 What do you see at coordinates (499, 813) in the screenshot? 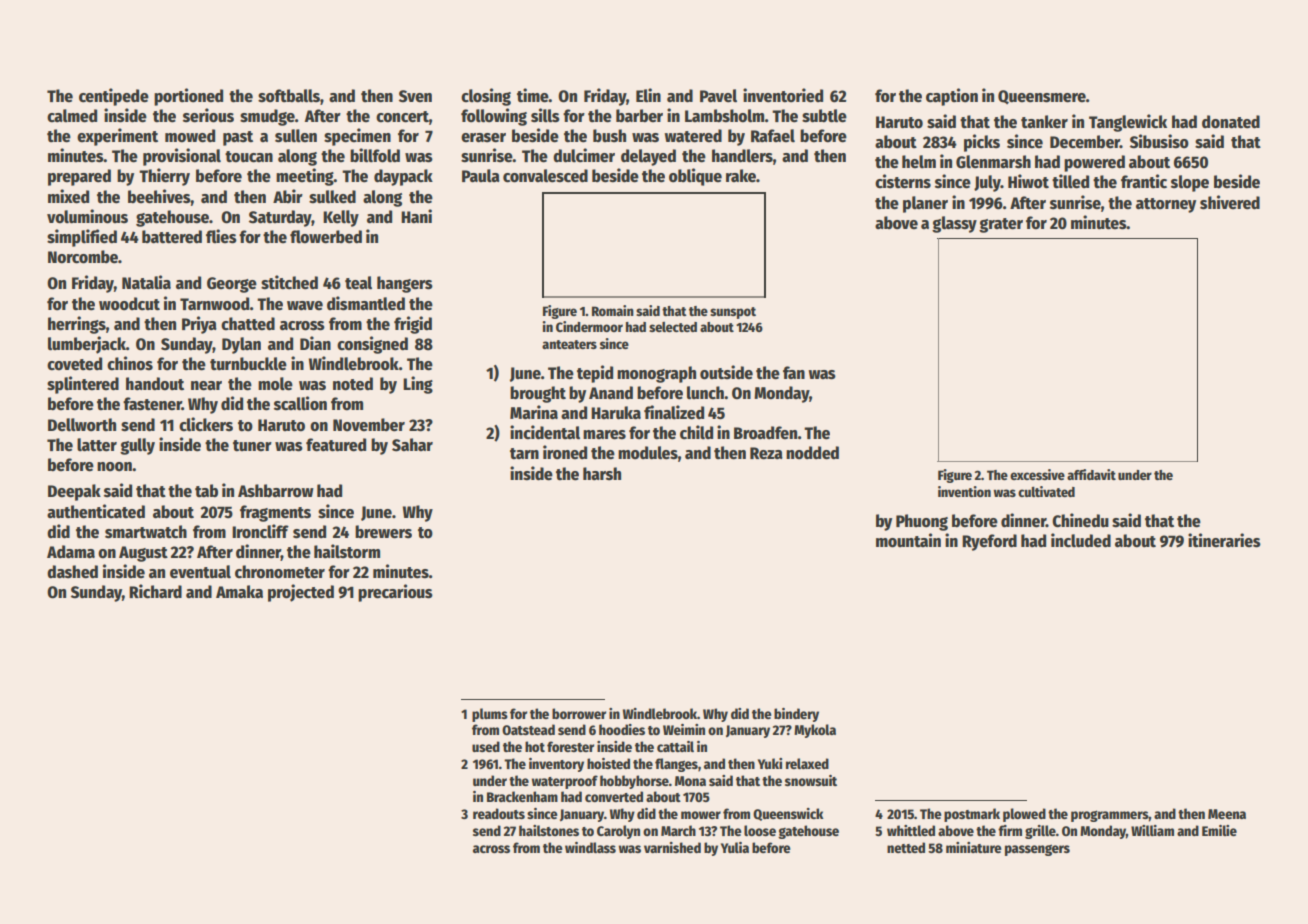
I see `readouts` at bounding box center [499, 813].
